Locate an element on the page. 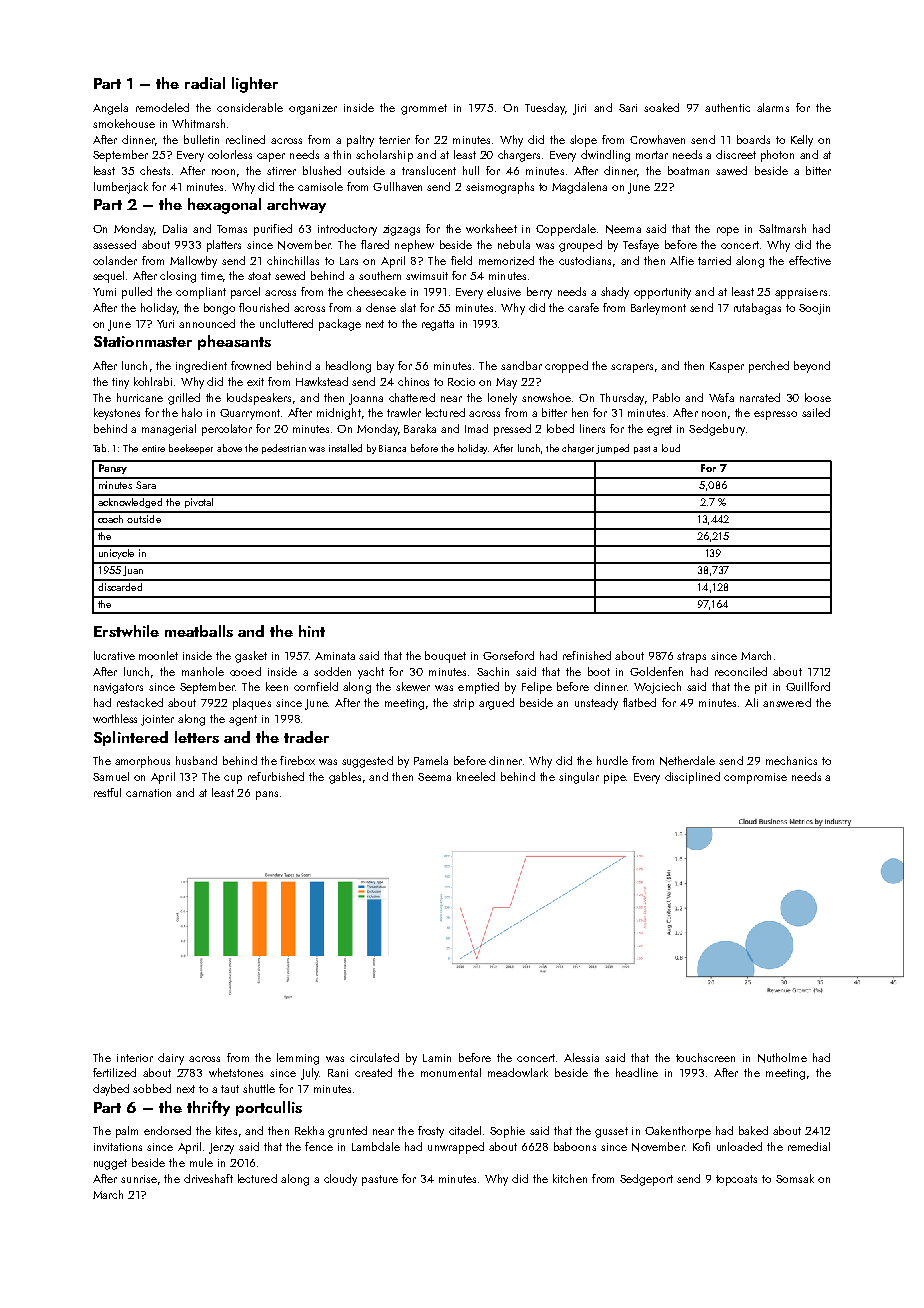  argued is located at coordinates (496, 704).
